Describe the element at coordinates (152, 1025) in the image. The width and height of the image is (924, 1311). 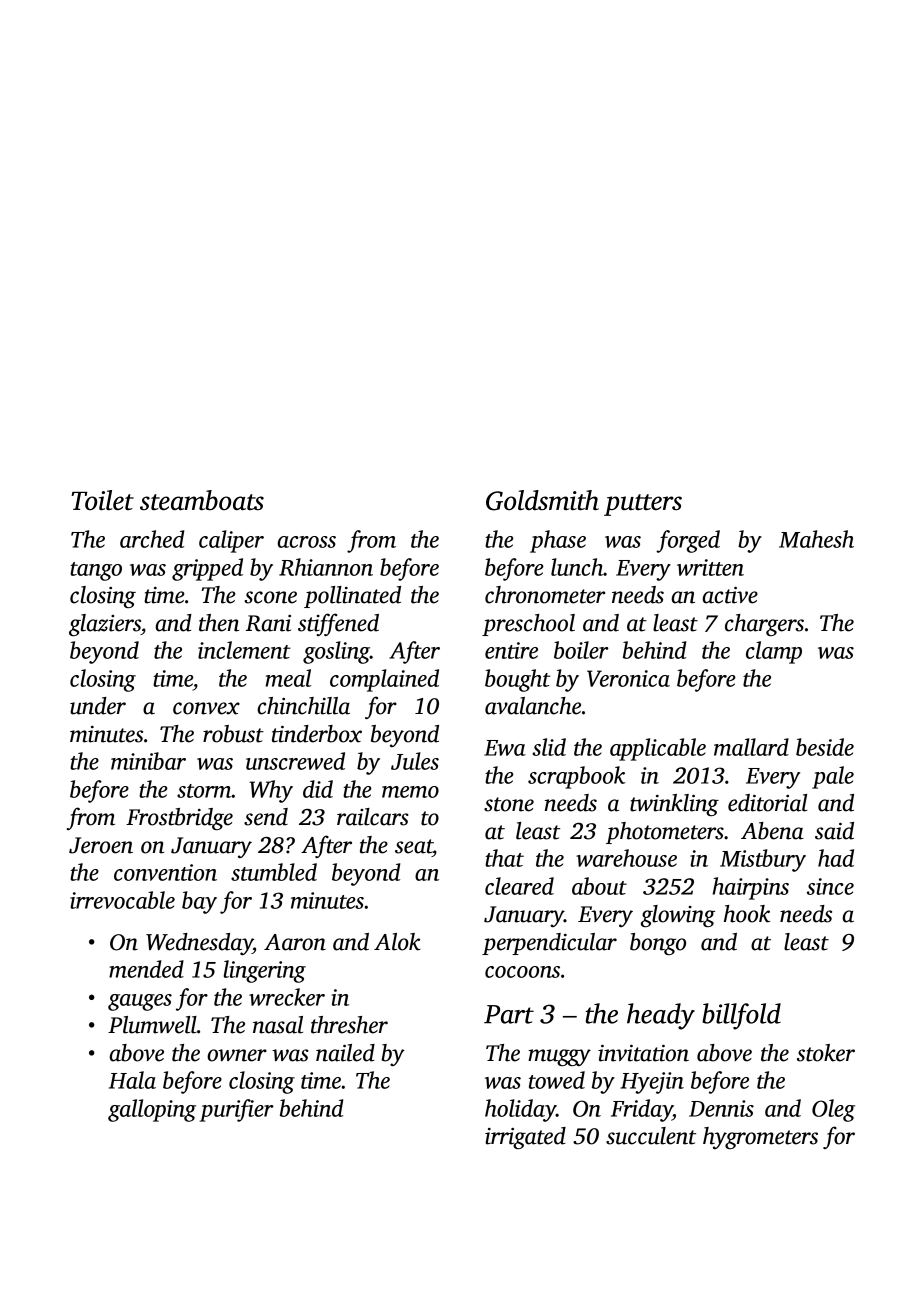
I see `Plumwell` at that location.
